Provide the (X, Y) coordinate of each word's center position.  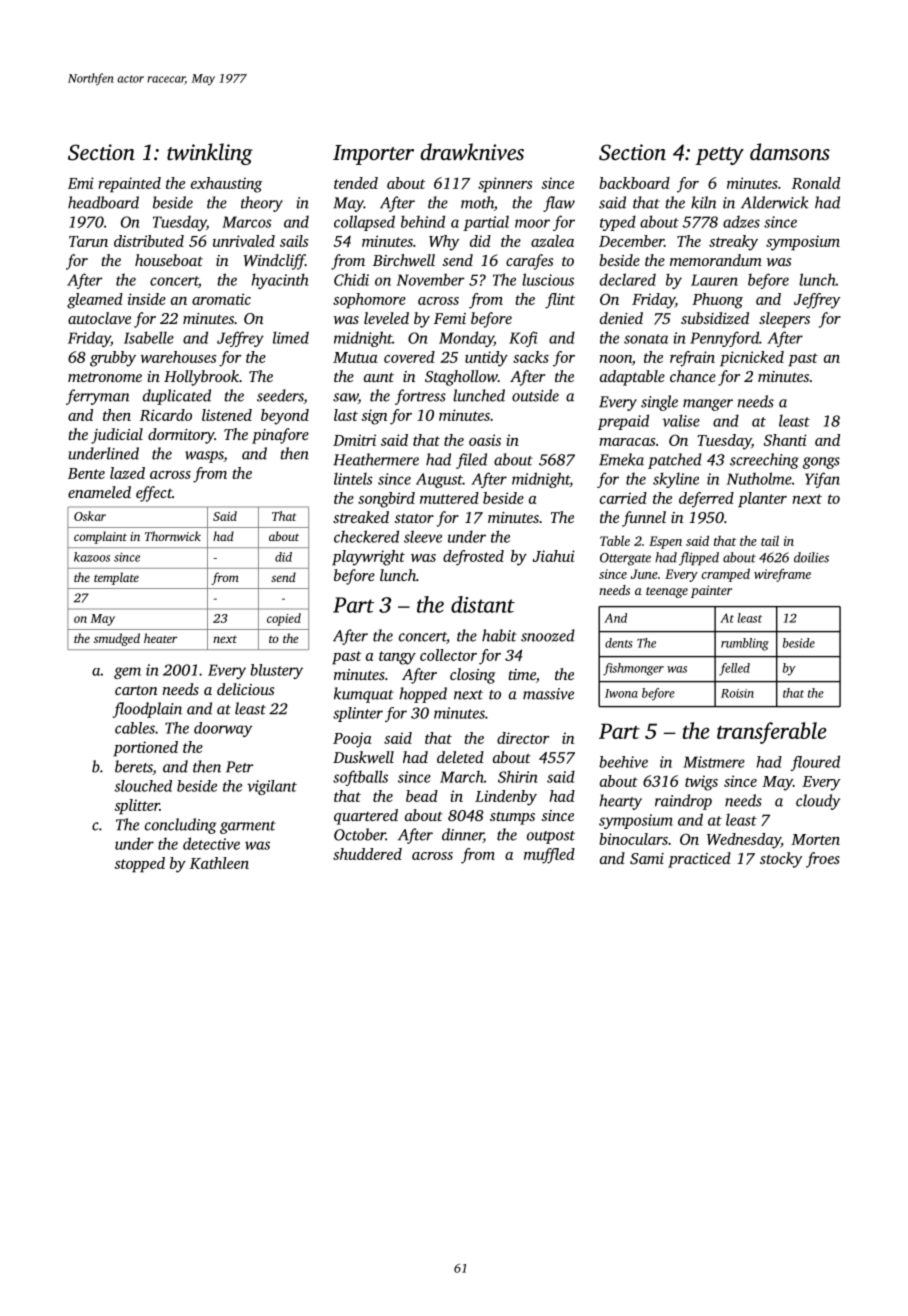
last (346, 415)
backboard (634, 183)
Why (444, 243)
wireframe (782, 575)
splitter (137, 807)
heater (160, 638)
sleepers (784, 320)
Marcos (247, 222)
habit (499, 635)
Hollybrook (201, 378)
